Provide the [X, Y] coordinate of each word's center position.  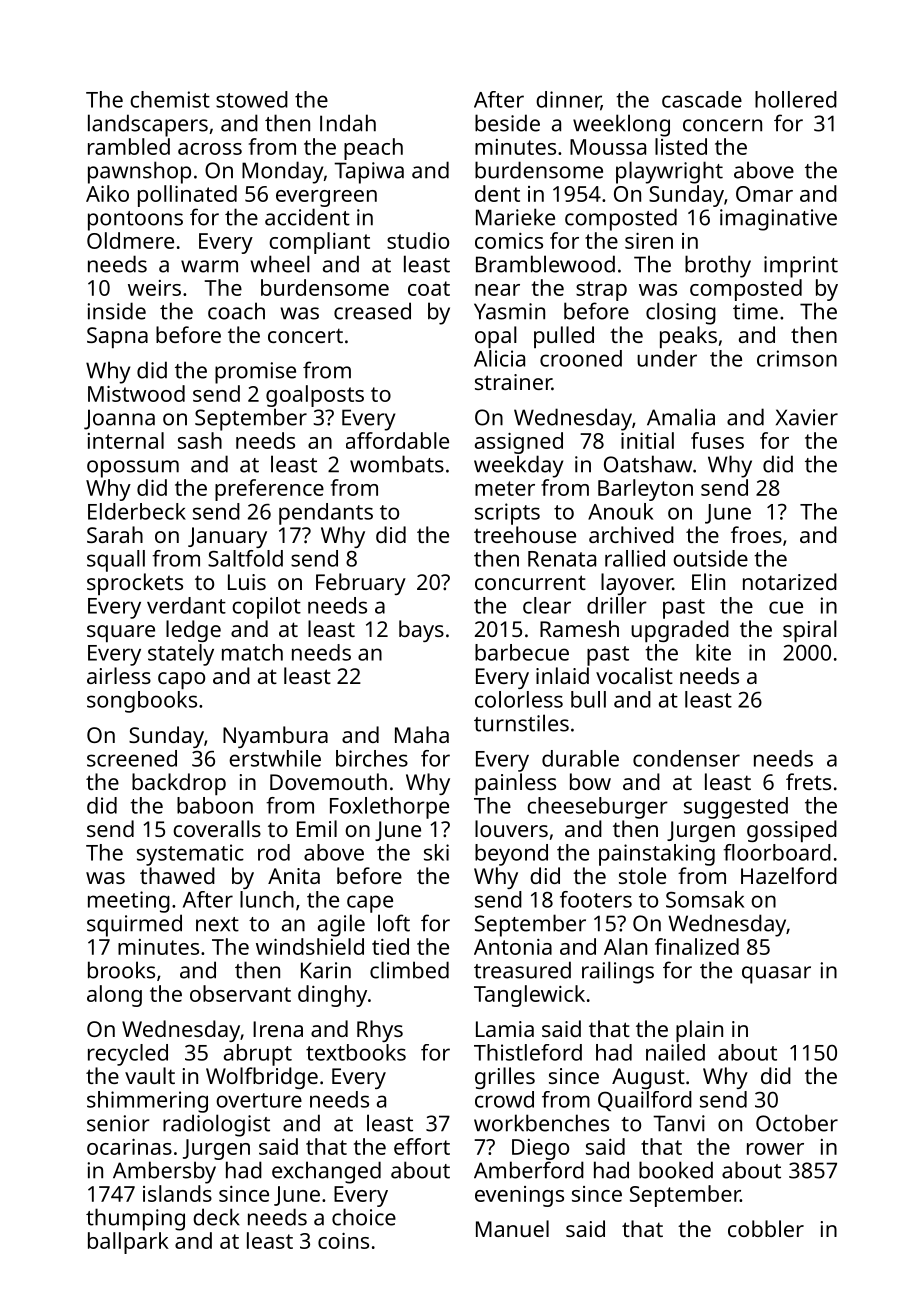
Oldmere [130, 240]
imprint [801, 267]
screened [132, 758]
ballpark [128, 1243]
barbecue [522, 652]
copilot [266, 608]
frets [808, 781]
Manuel [512, 1228]
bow [590, 781]
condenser [686, 758]
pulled [564, 337]
